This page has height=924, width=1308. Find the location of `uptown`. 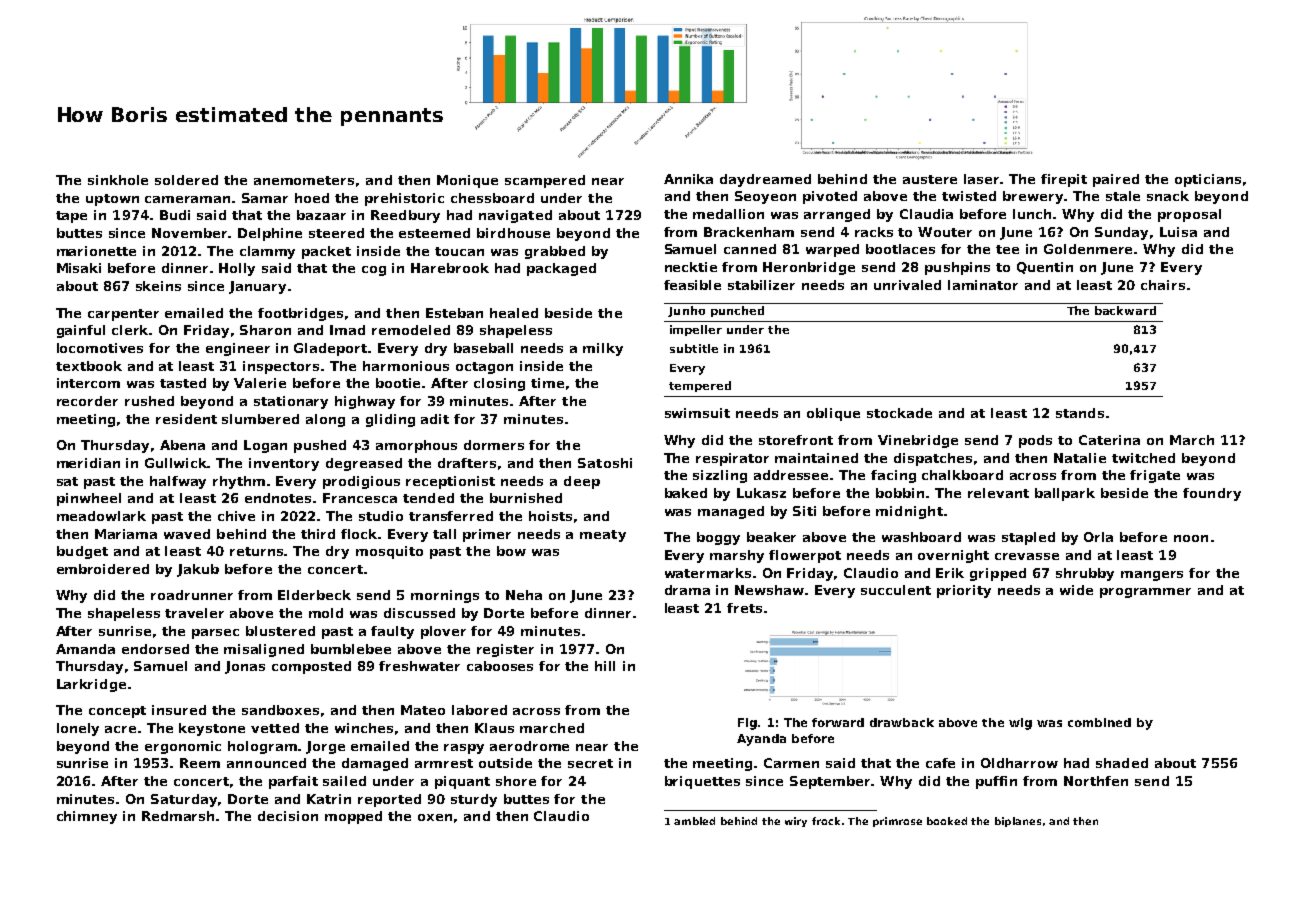

uptown is located at coordinates (112, 200).
